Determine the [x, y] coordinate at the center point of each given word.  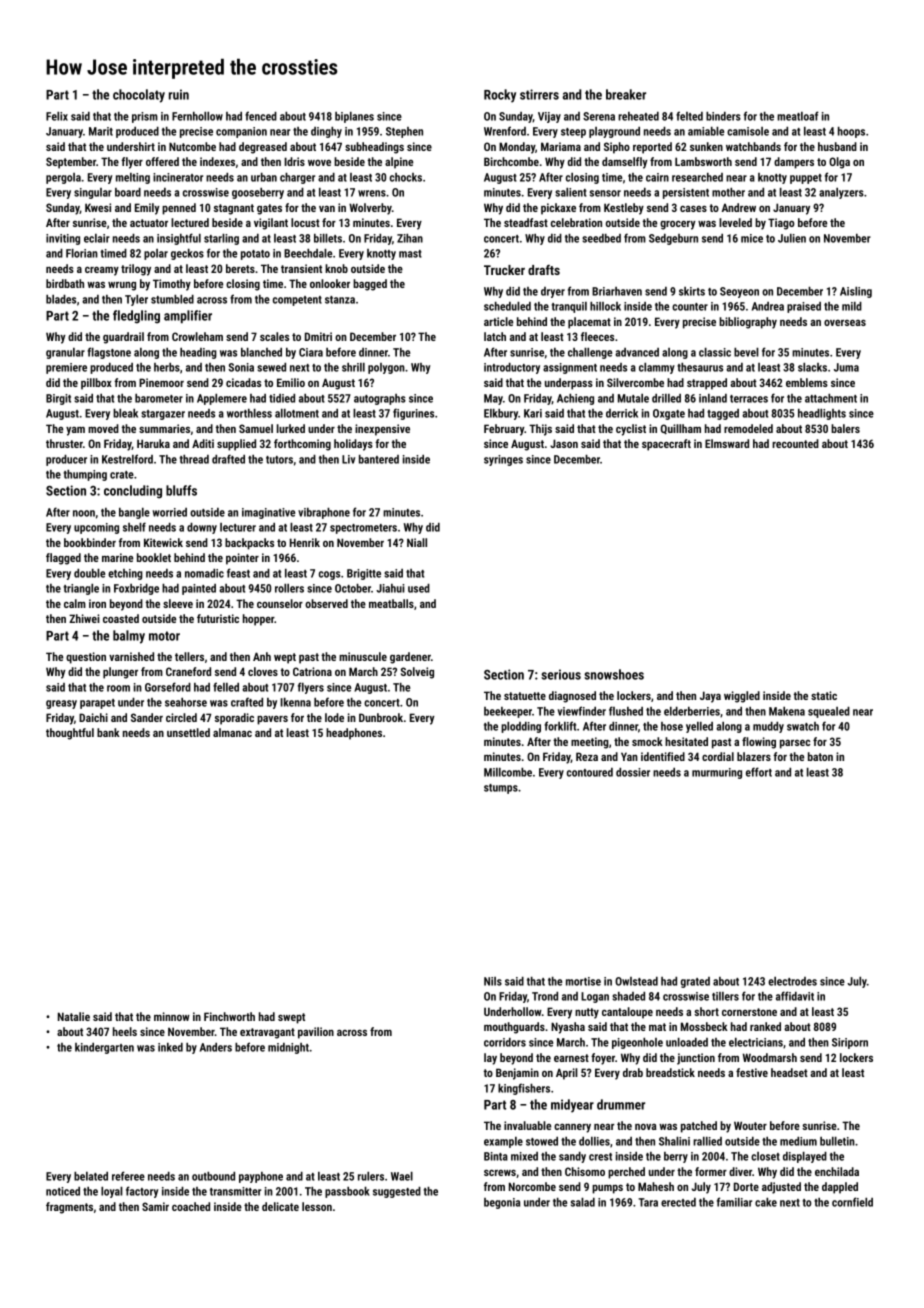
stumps [501, 789]
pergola [63, 178]
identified [663, 756]
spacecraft [666, 445]
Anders [216, 1047]
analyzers [841, 193]
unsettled [188, 732]
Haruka [153, 443]
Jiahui [390, 588]
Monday [517, 148]
